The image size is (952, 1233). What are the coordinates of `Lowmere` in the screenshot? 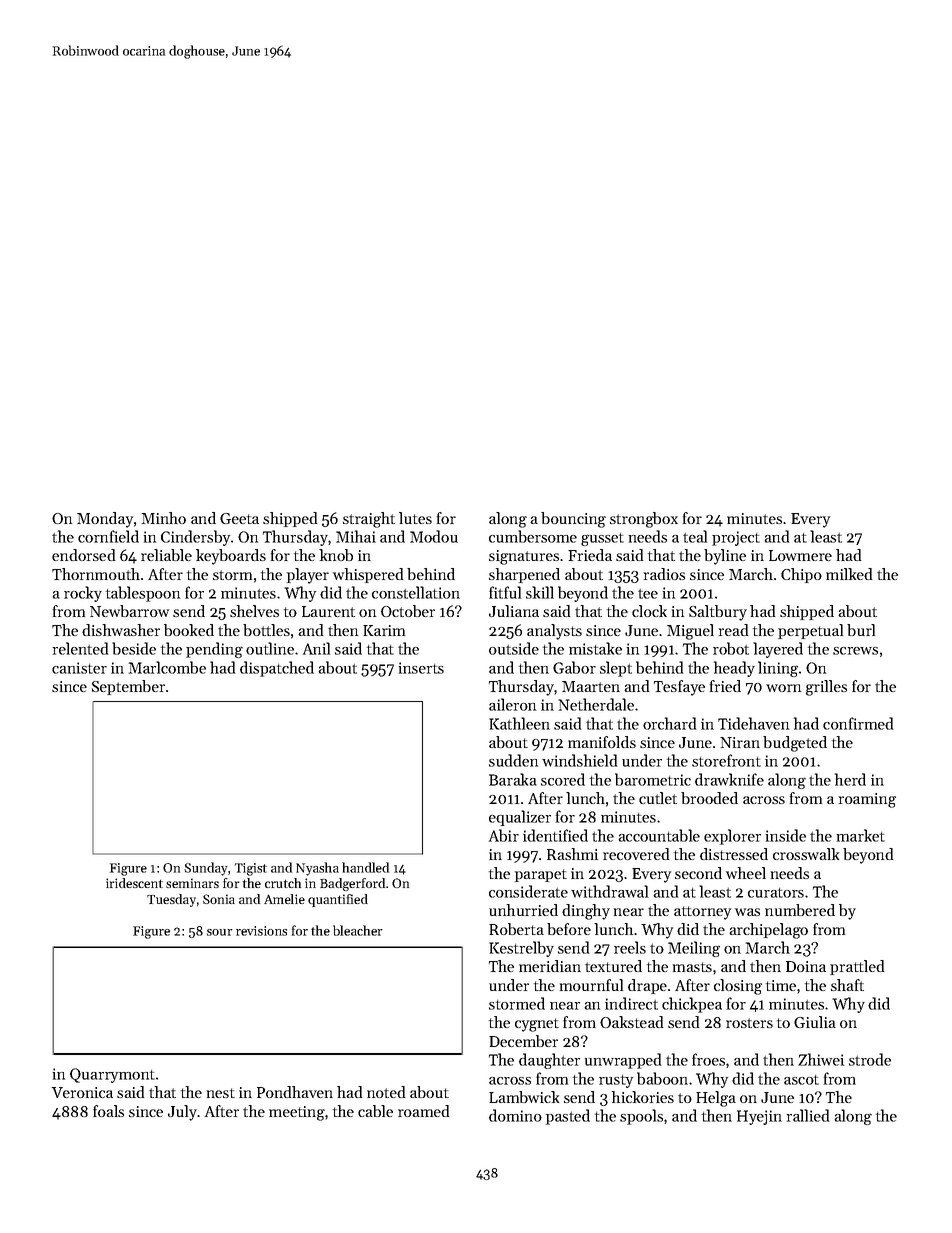 It's located at (800, 555).
